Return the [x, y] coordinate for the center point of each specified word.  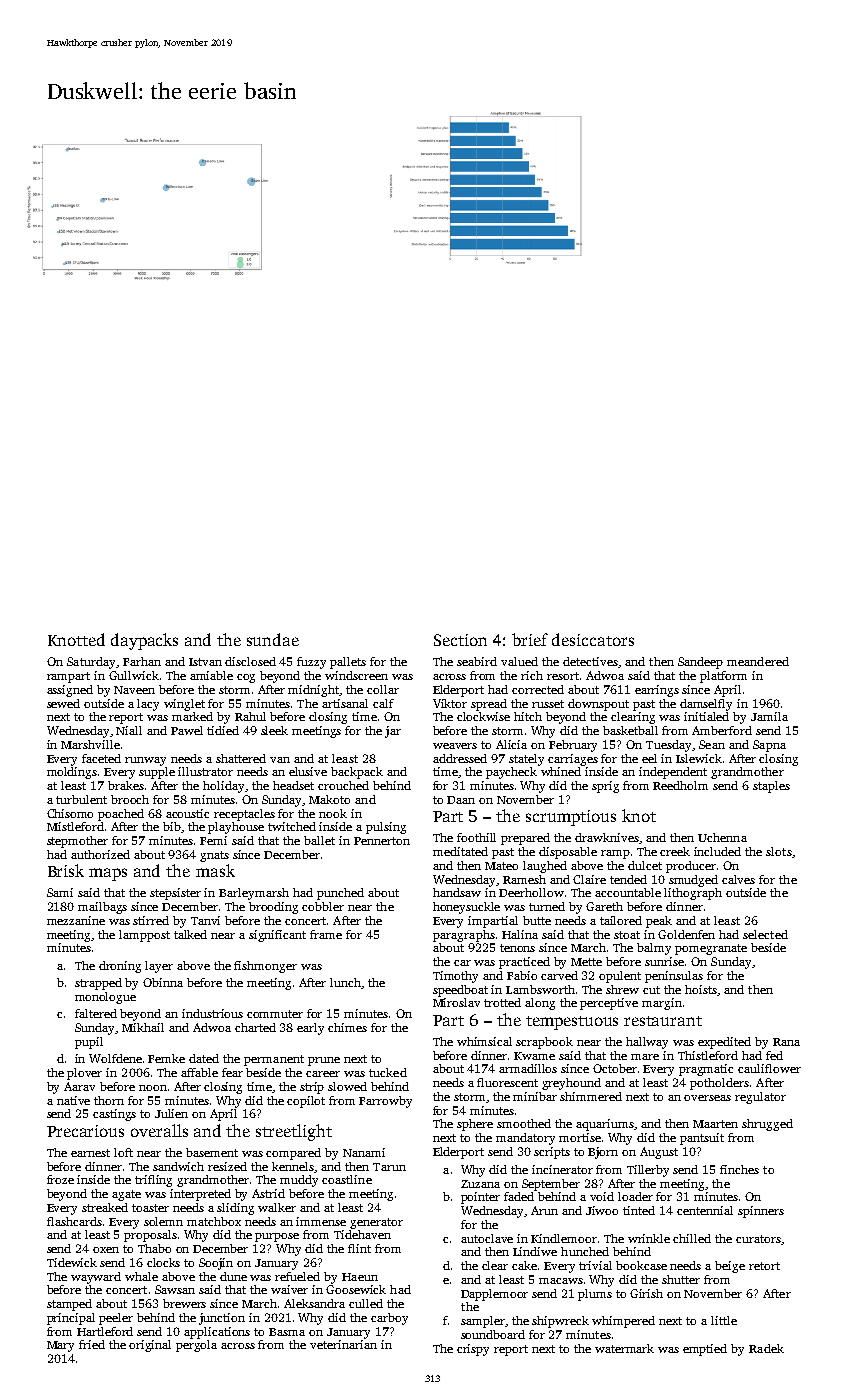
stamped [69, 1305]
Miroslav [456, 1002]
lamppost [144, 936]
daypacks [144, 641]
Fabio [522, 975]
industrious [212, 1013]
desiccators [593, 639]
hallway [647, 1043]
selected [765, 934]
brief [530, 639]
